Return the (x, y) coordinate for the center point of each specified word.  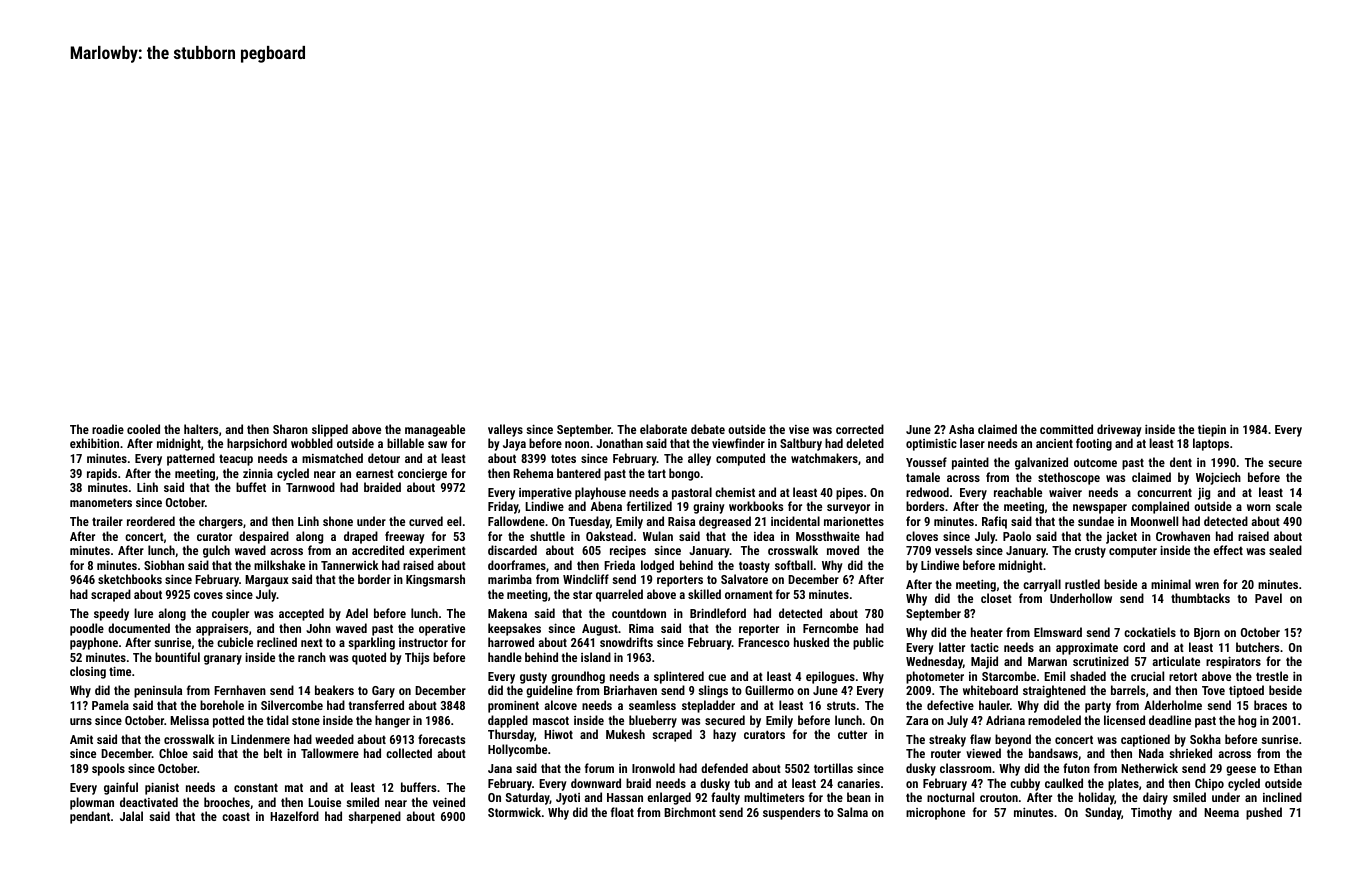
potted (228, 721)
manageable (435, 430)
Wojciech (1218, 478)
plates (1123, 784)
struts (841, 705)
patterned (191, 459)
